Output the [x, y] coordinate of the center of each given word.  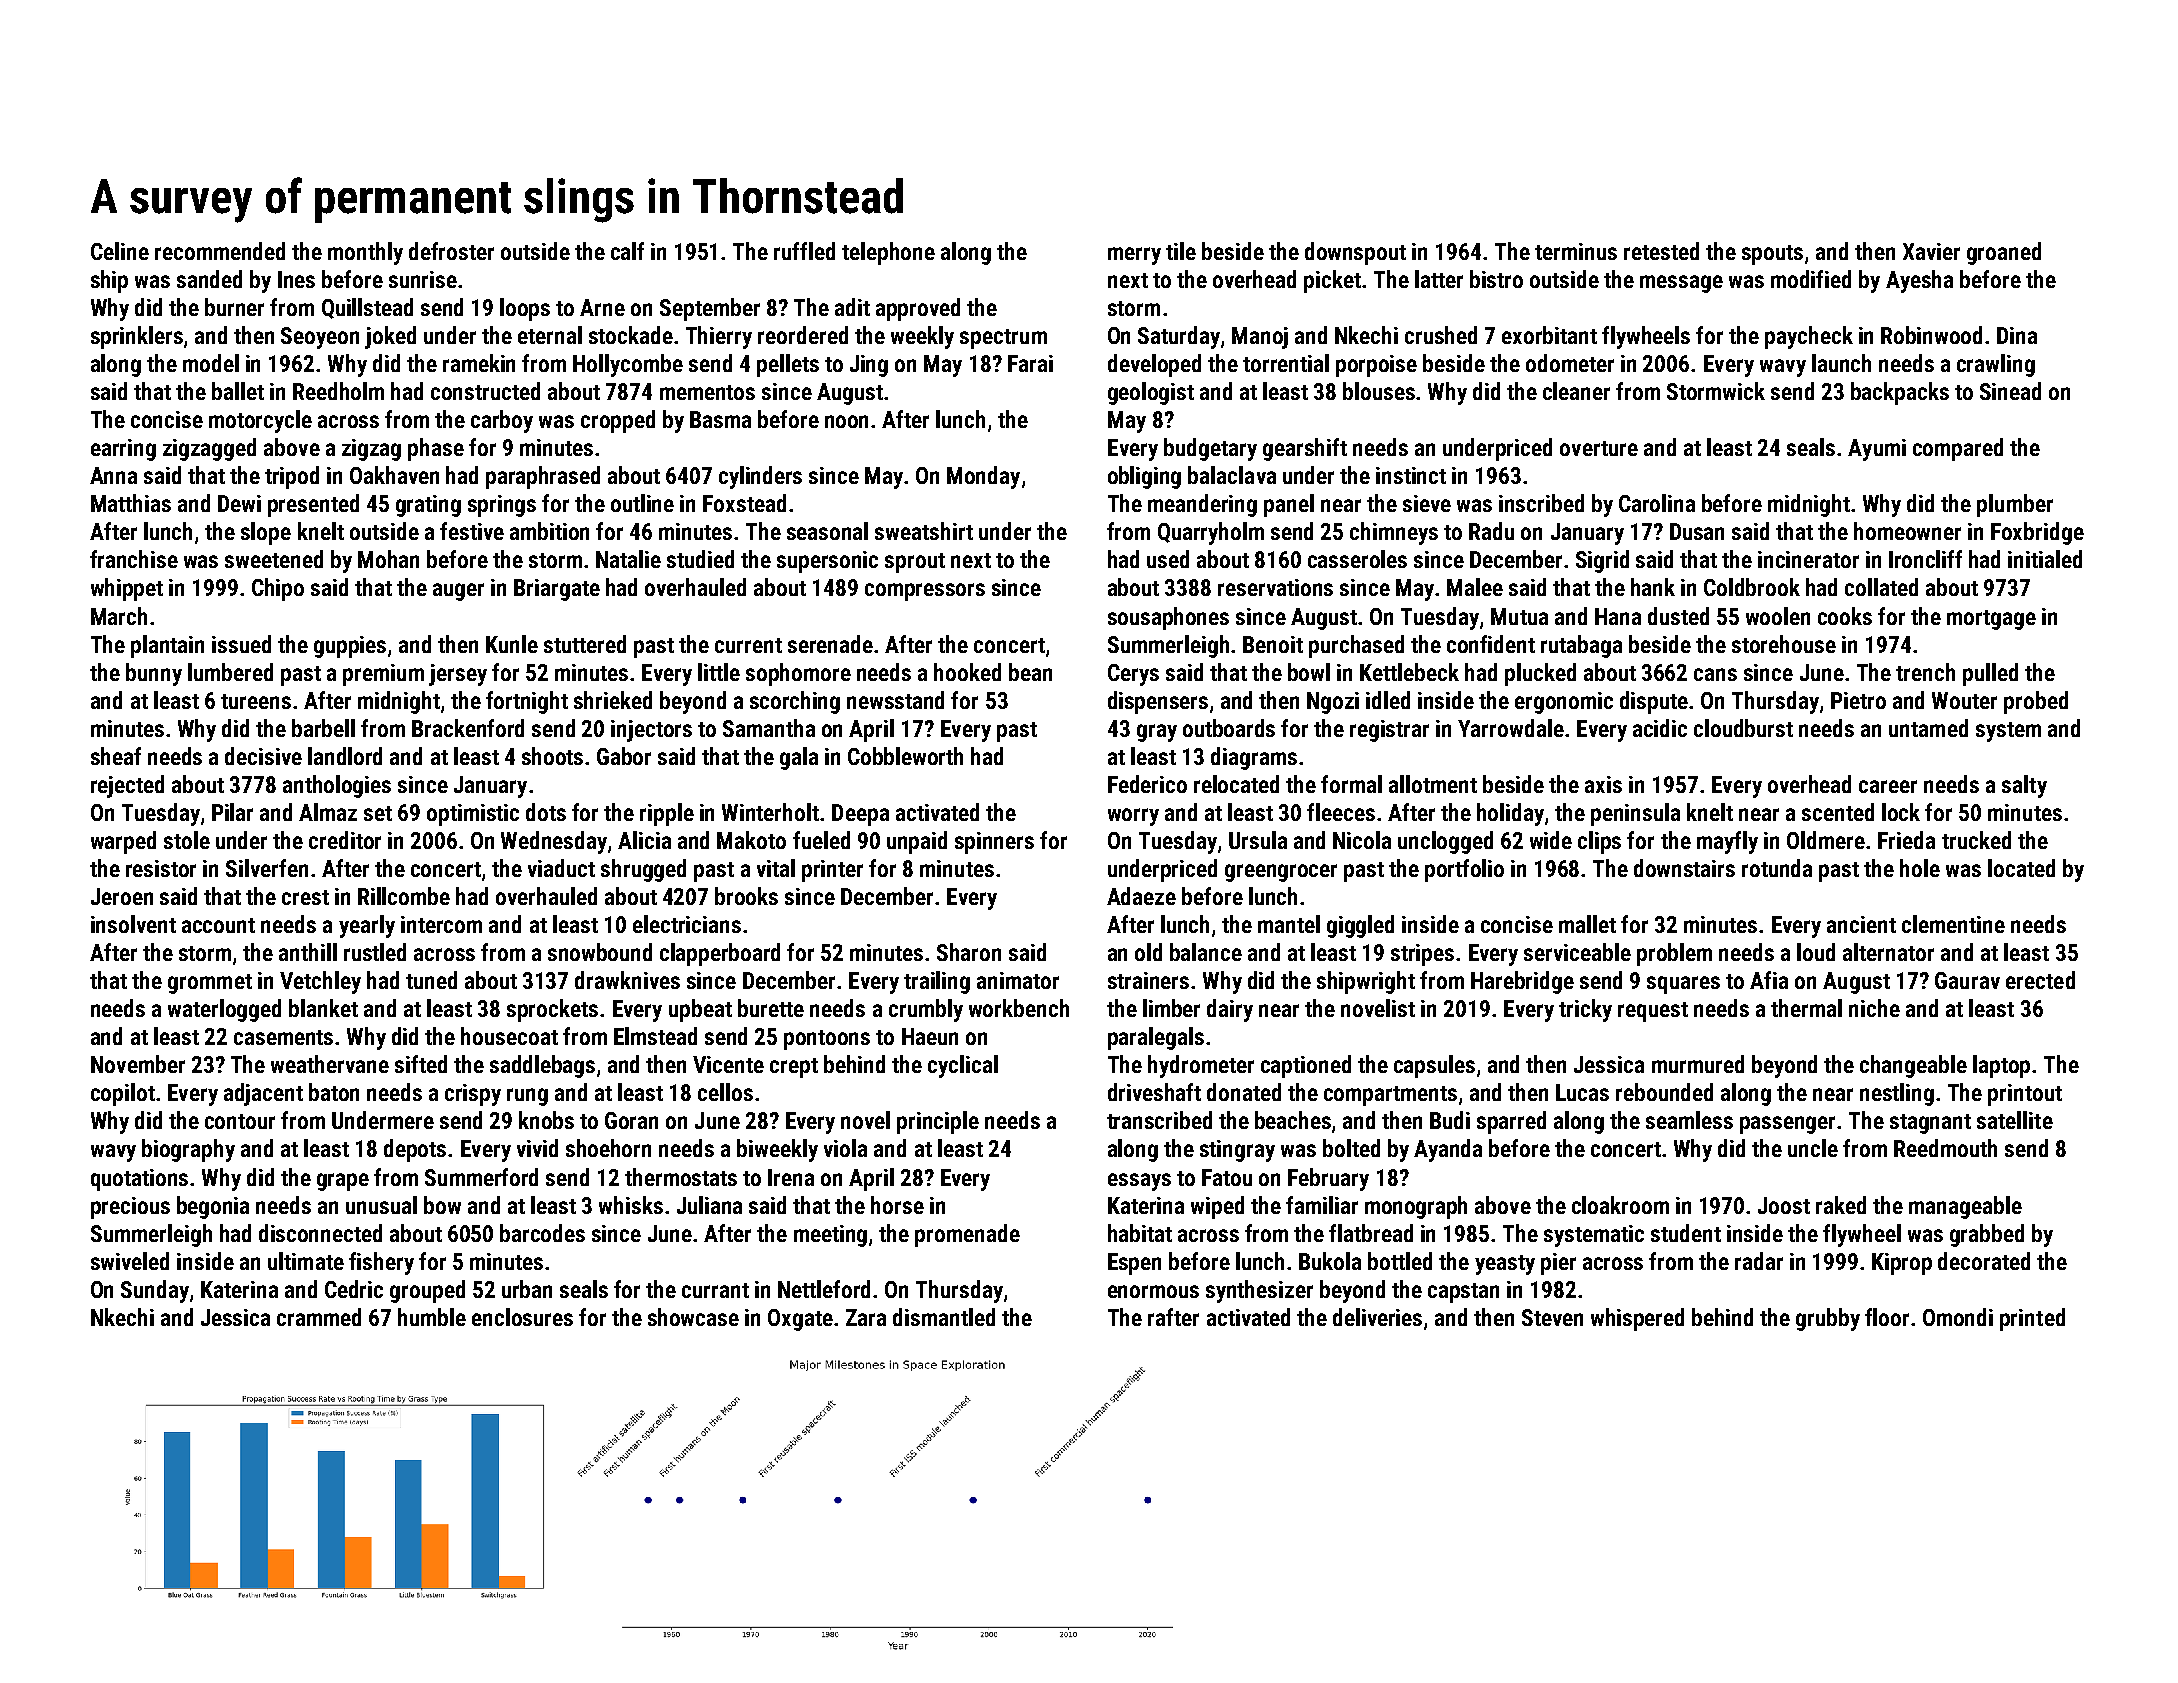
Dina [2017, 335]
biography [188, 1150]
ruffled [804, 251]
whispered [1637, 1319]
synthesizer [1259, 1291]
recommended [220, 251]
